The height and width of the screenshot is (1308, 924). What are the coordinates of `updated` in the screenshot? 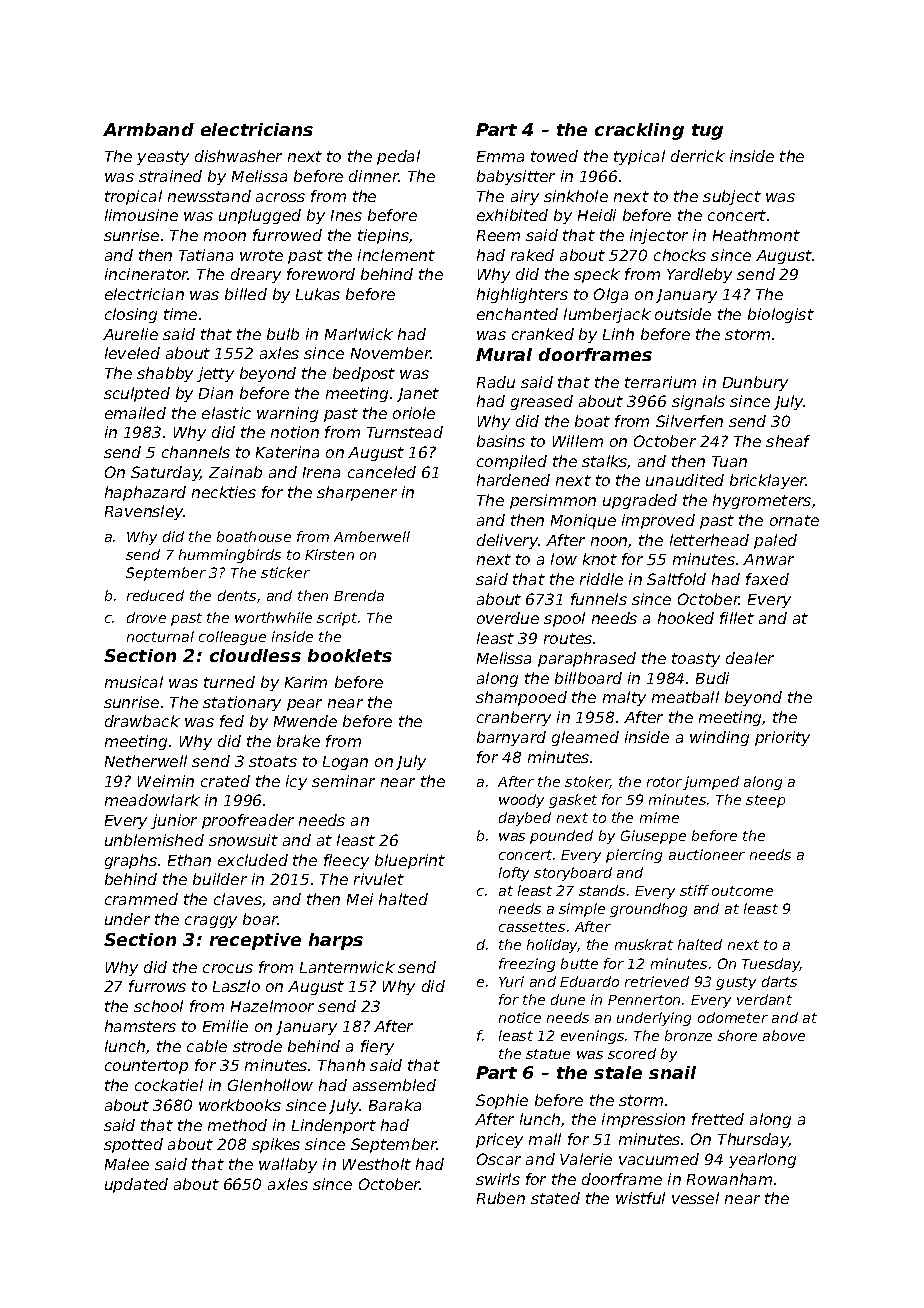 It's located at (136, 1185).
